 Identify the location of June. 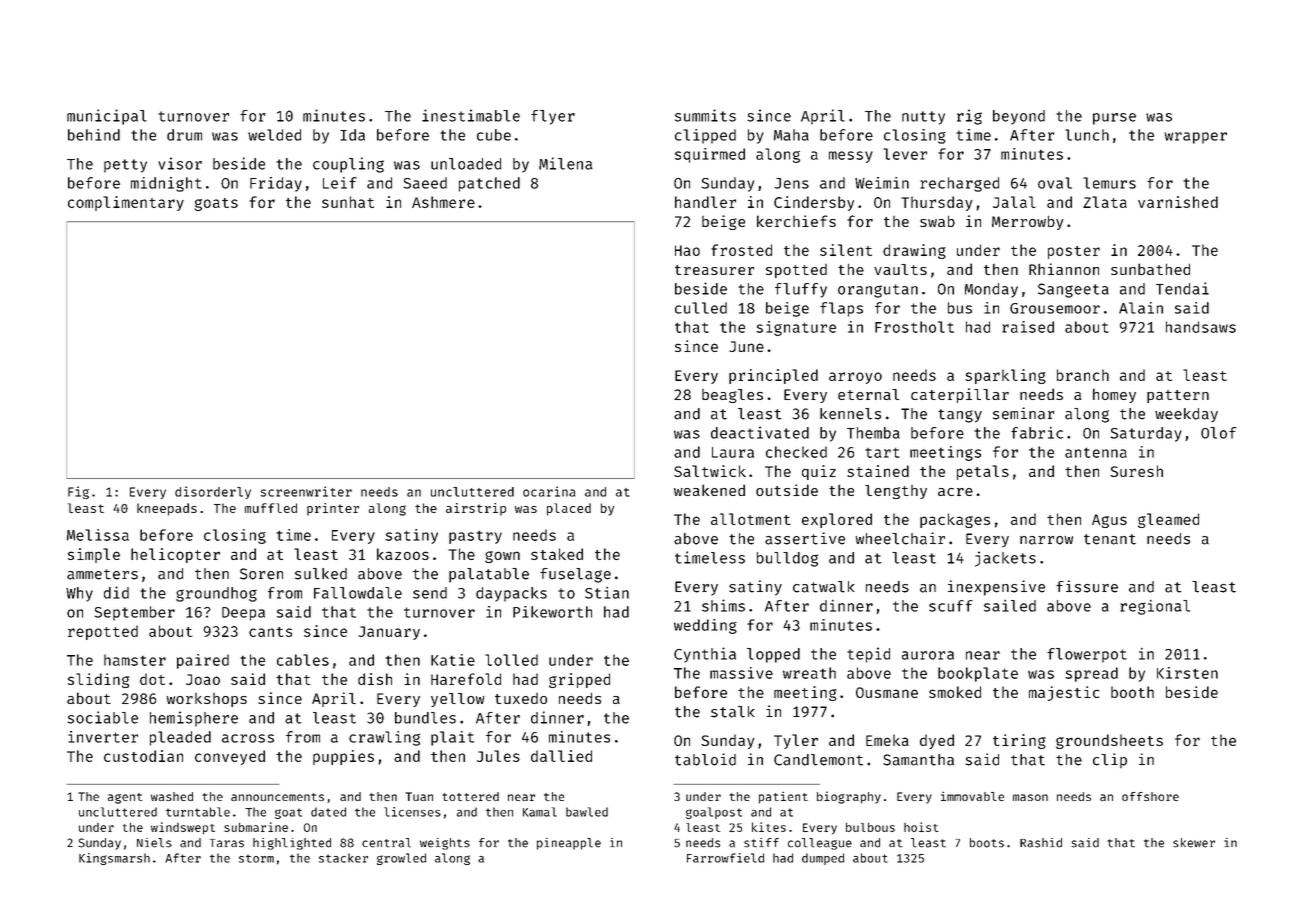
(746, 346).
